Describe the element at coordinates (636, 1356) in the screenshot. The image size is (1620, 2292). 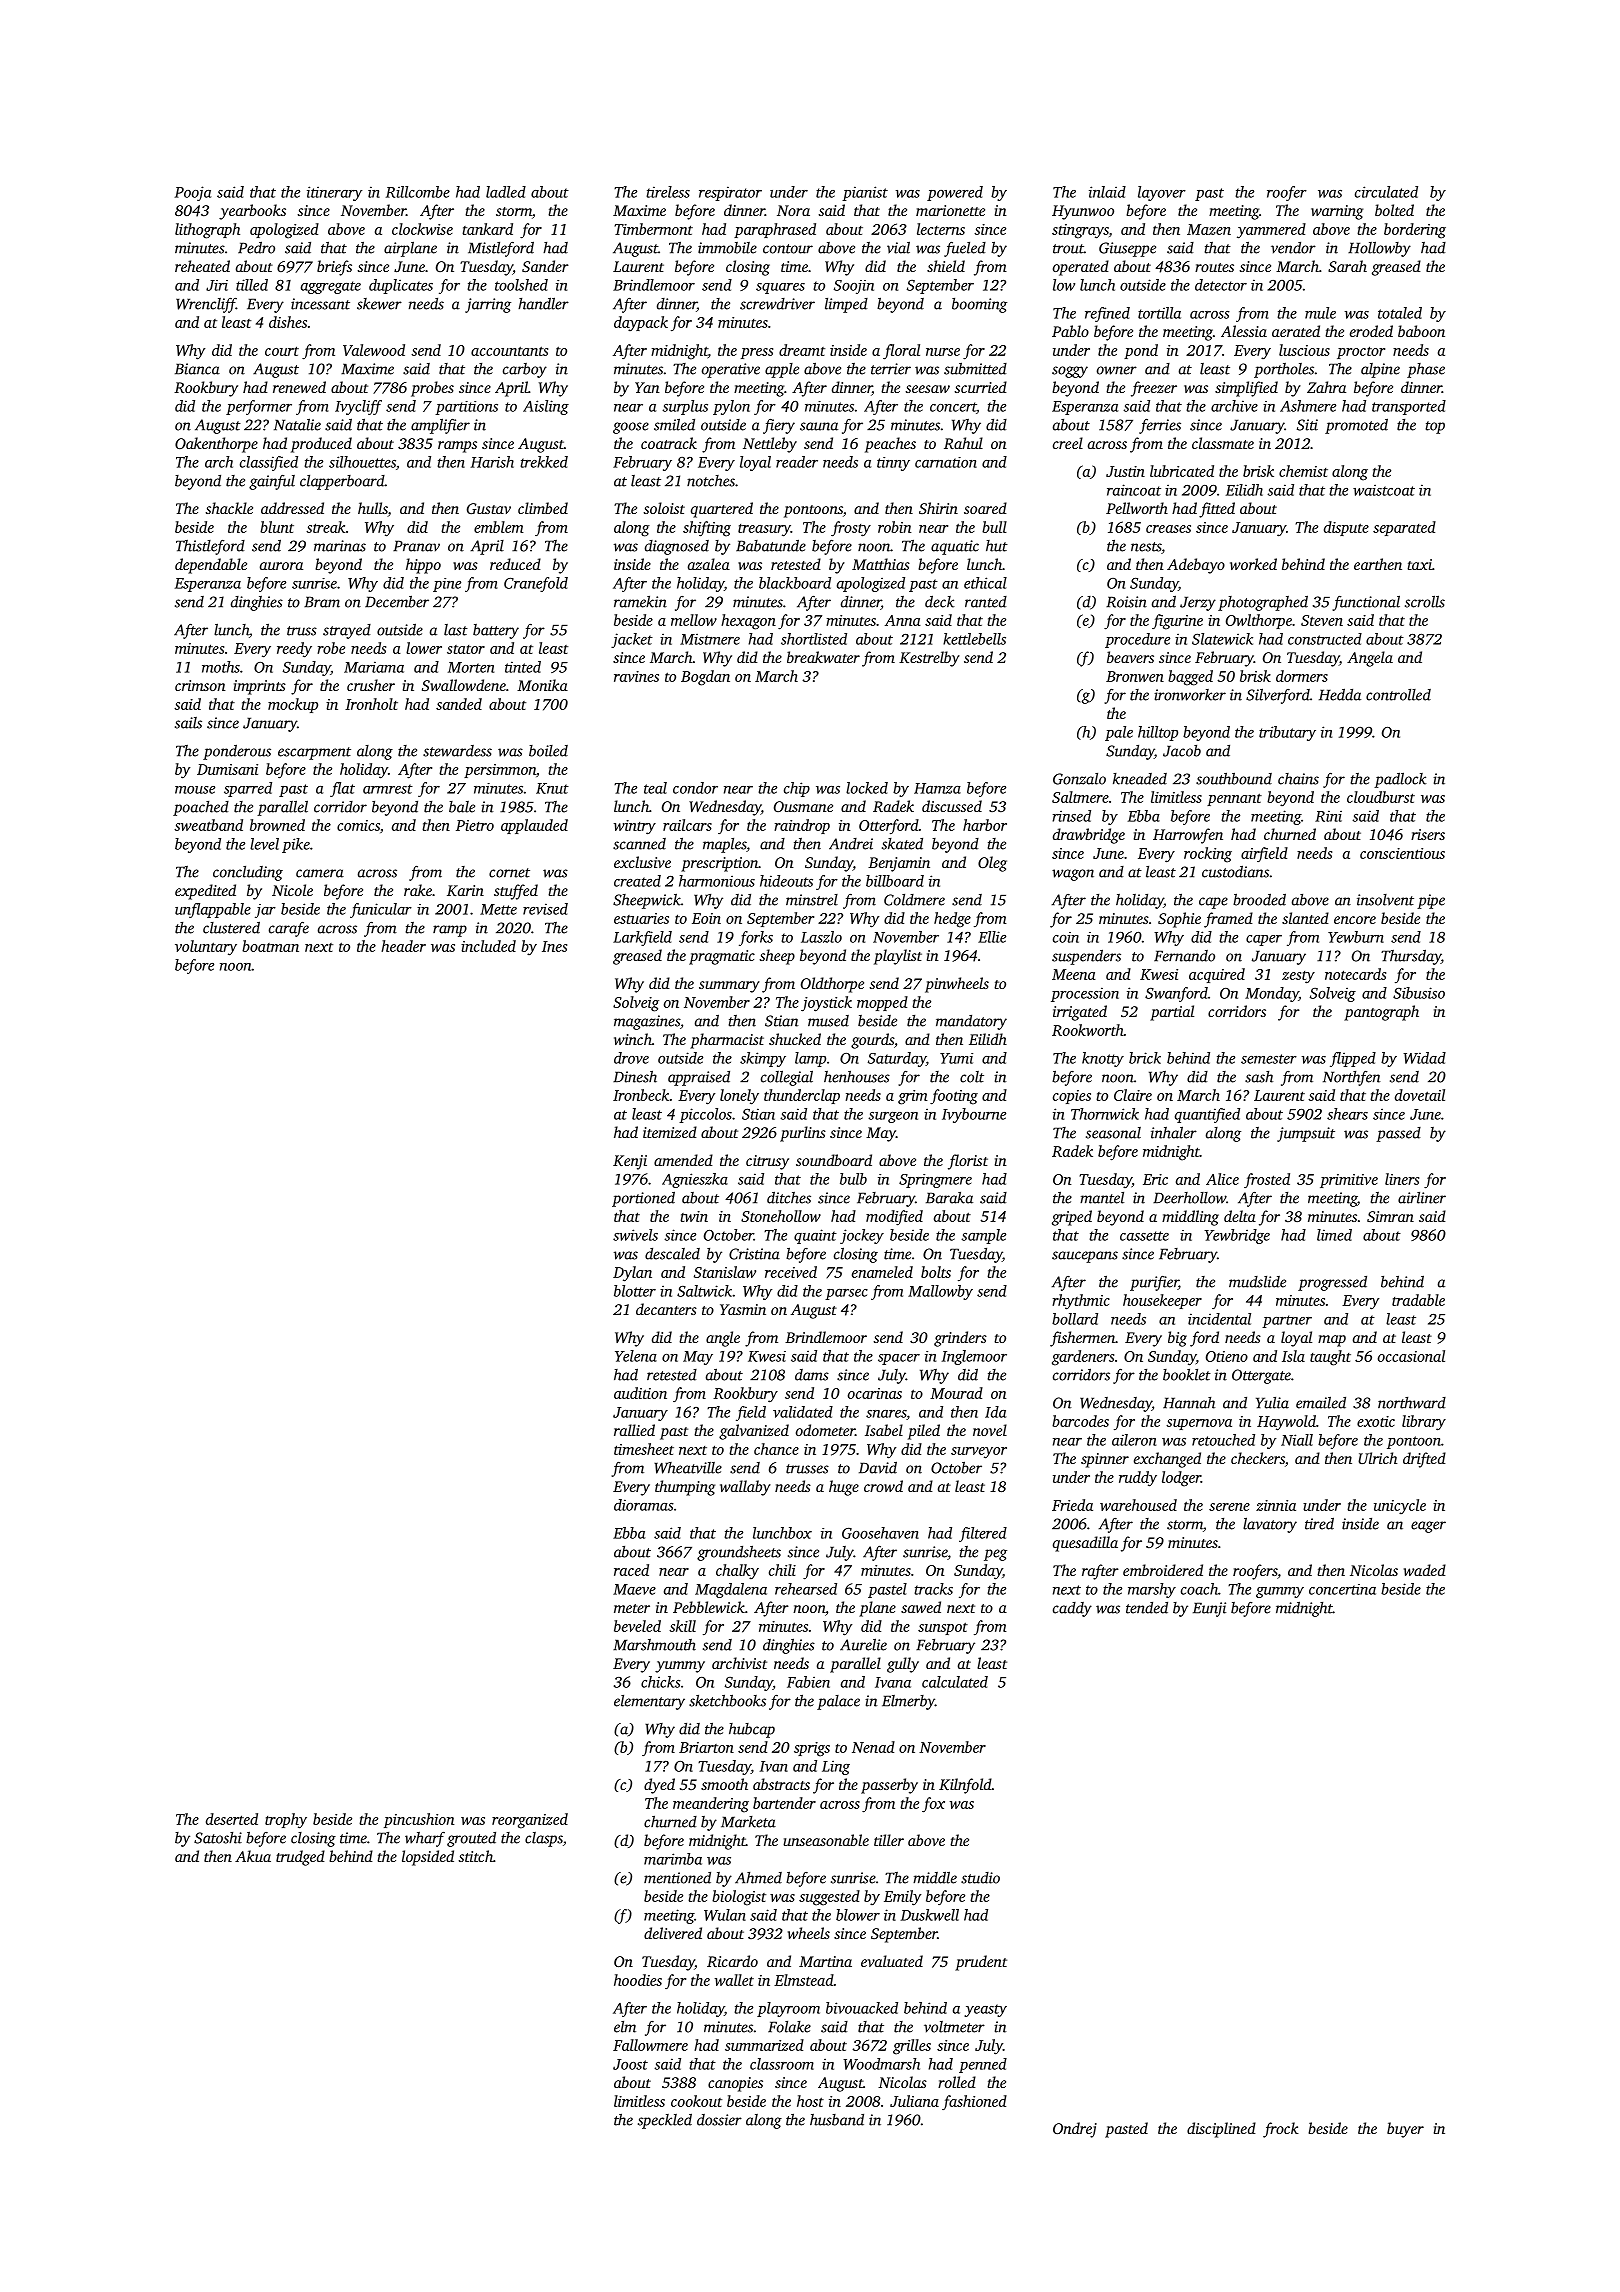
I see `Yelena` at that location.
